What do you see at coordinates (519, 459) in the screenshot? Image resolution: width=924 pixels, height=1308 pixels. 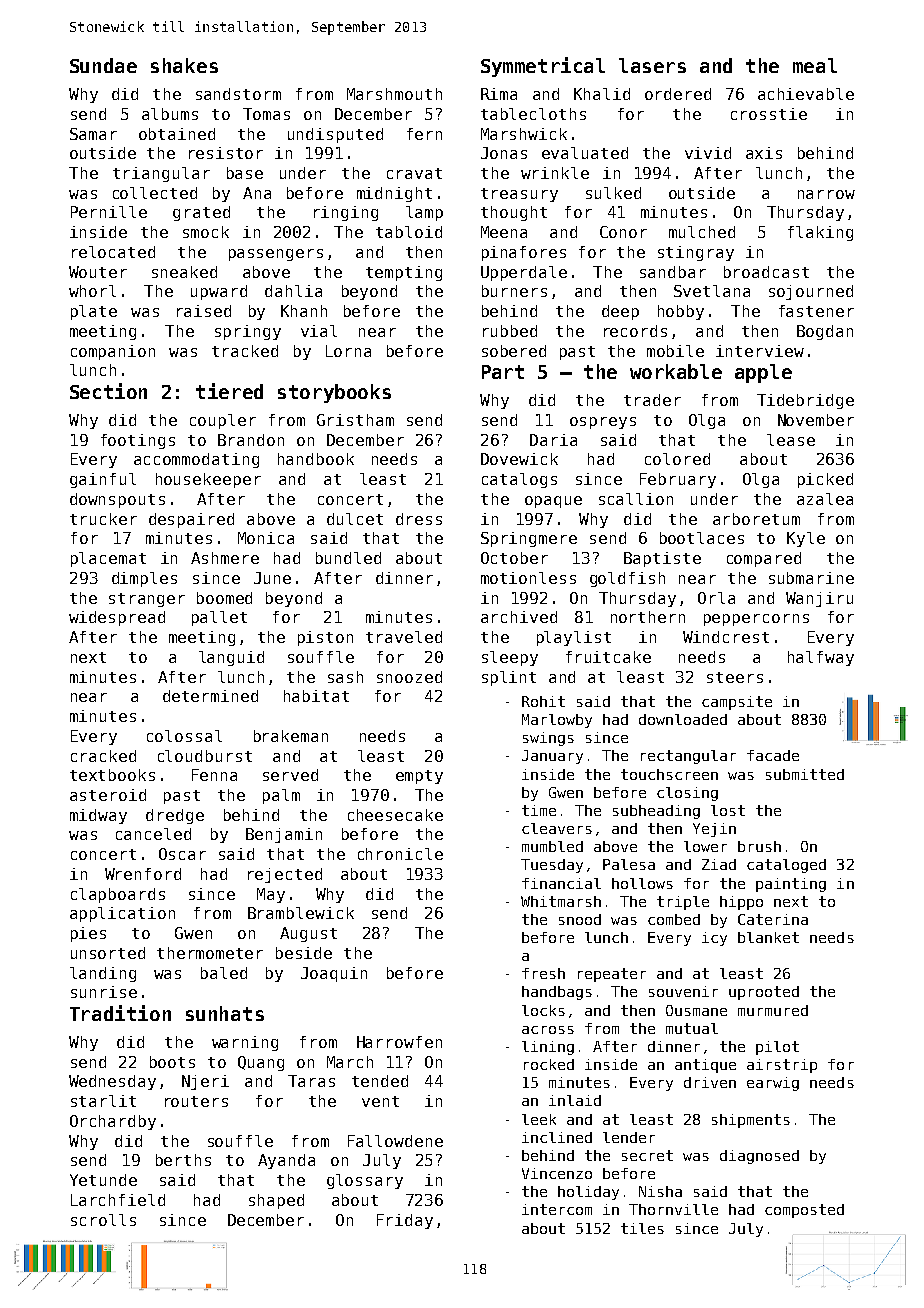 I see `Dovewick` at bounding box center [519, 459].
